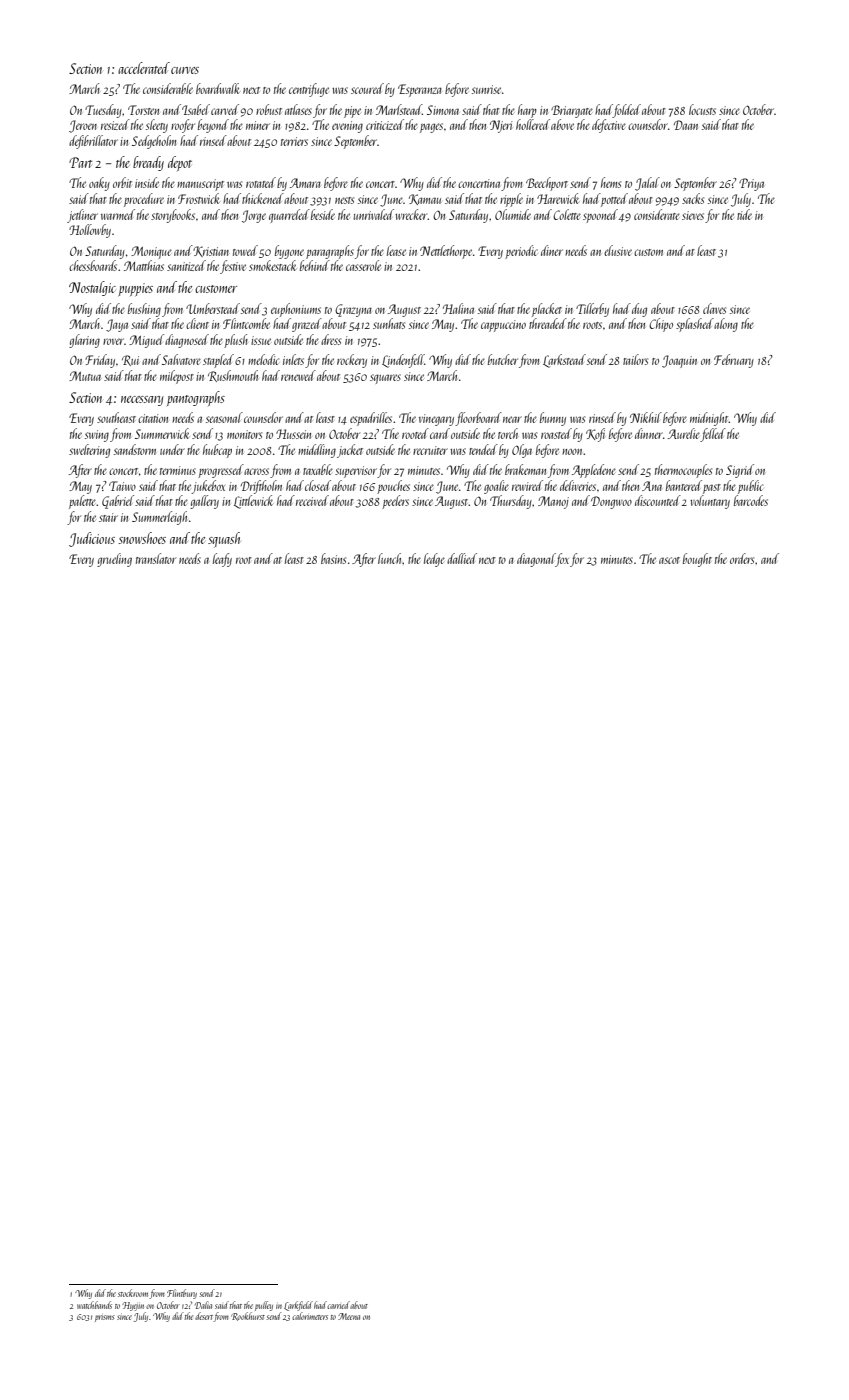 The image size is (849, 1400). I want to click on Joaquin, so click(679, 361).
